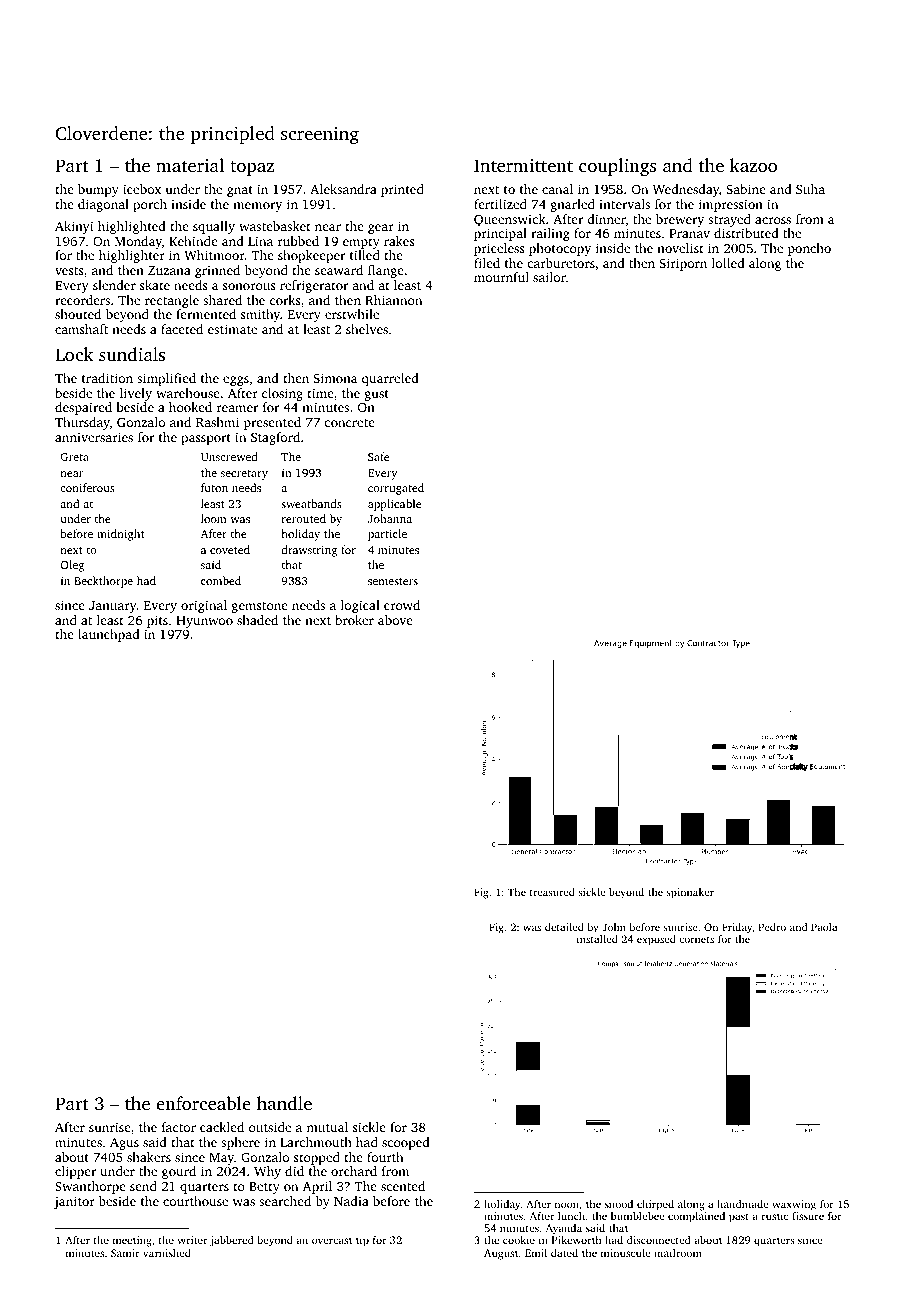 The width and height of the screenshot is (908, 1316). I want to click on Agus, so click(124, 1143).
